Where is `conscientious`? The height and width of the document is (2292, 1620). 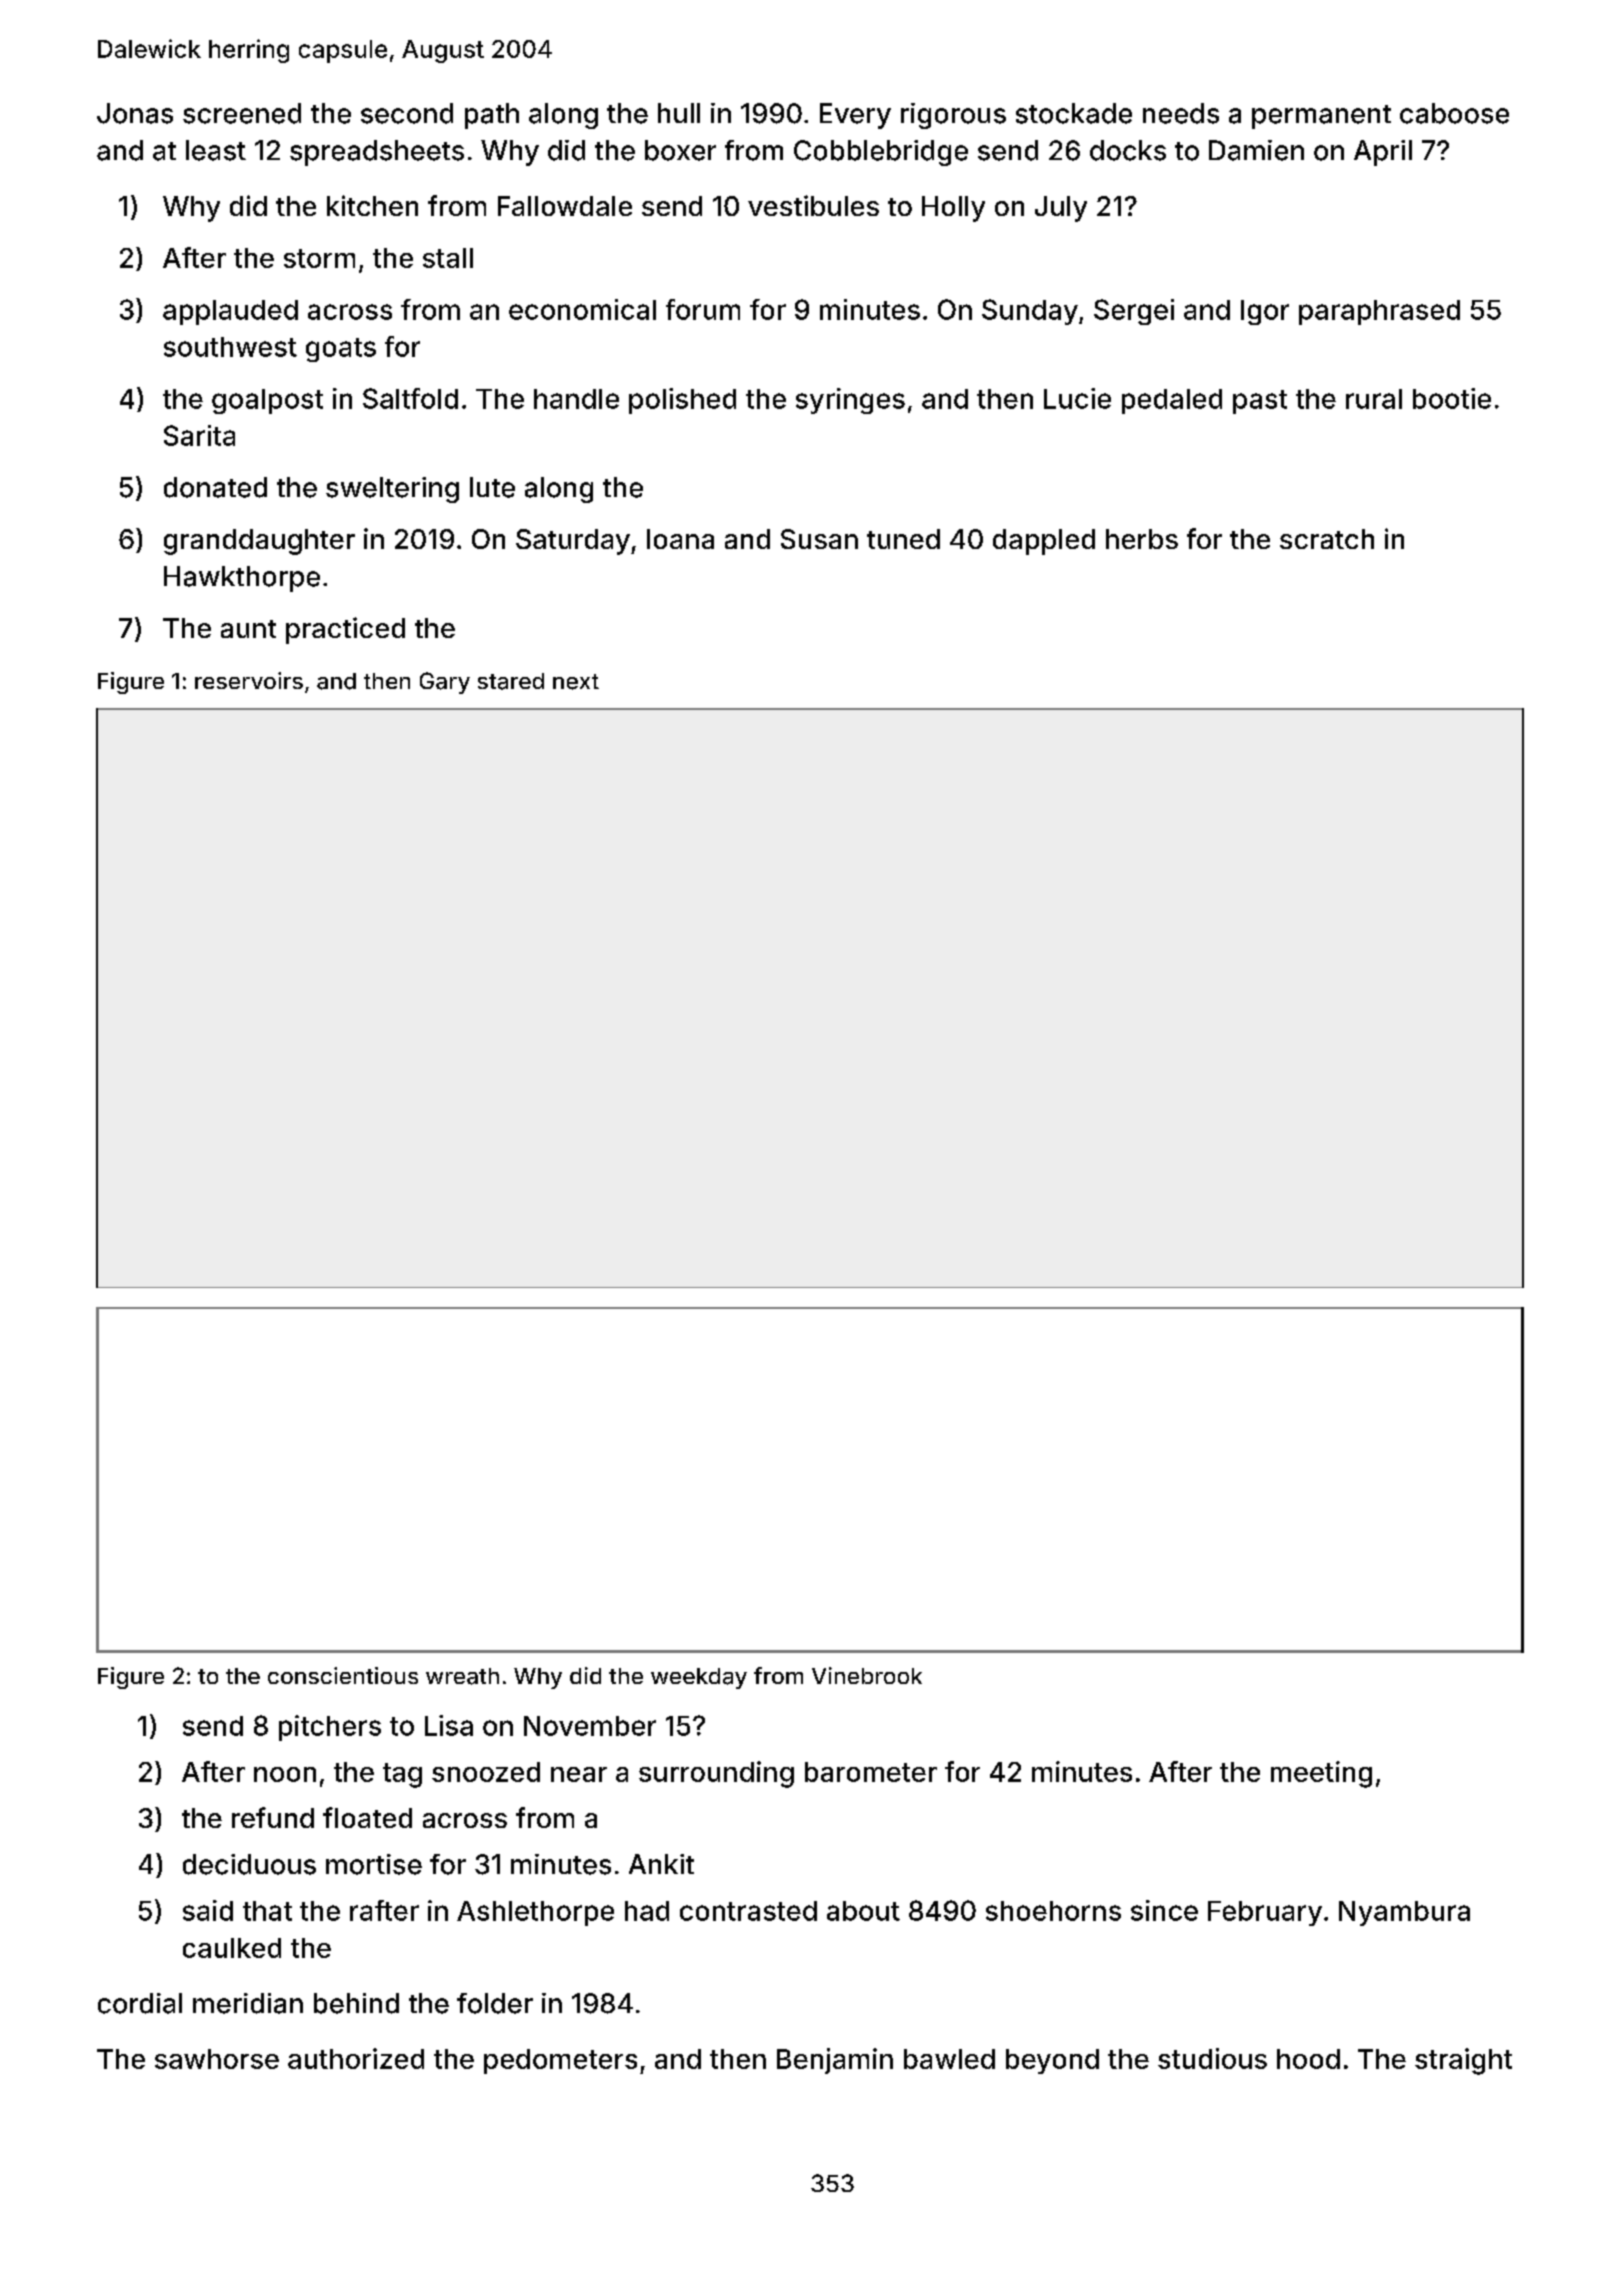
conscientious is located at coordinates (343, 1675).
